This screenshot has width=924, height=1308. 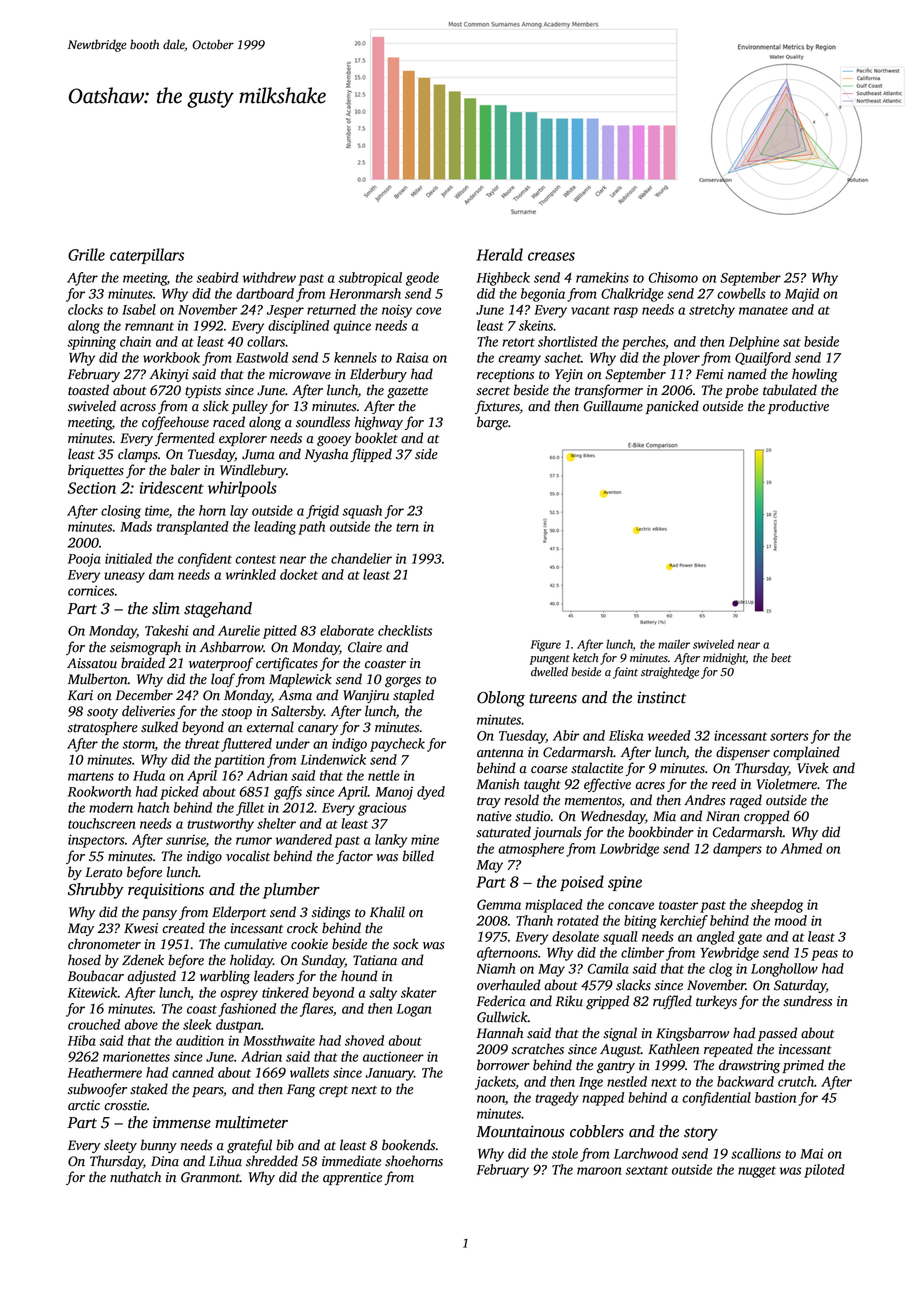 I want to click on bunny, so click(x=159, y=1146).
